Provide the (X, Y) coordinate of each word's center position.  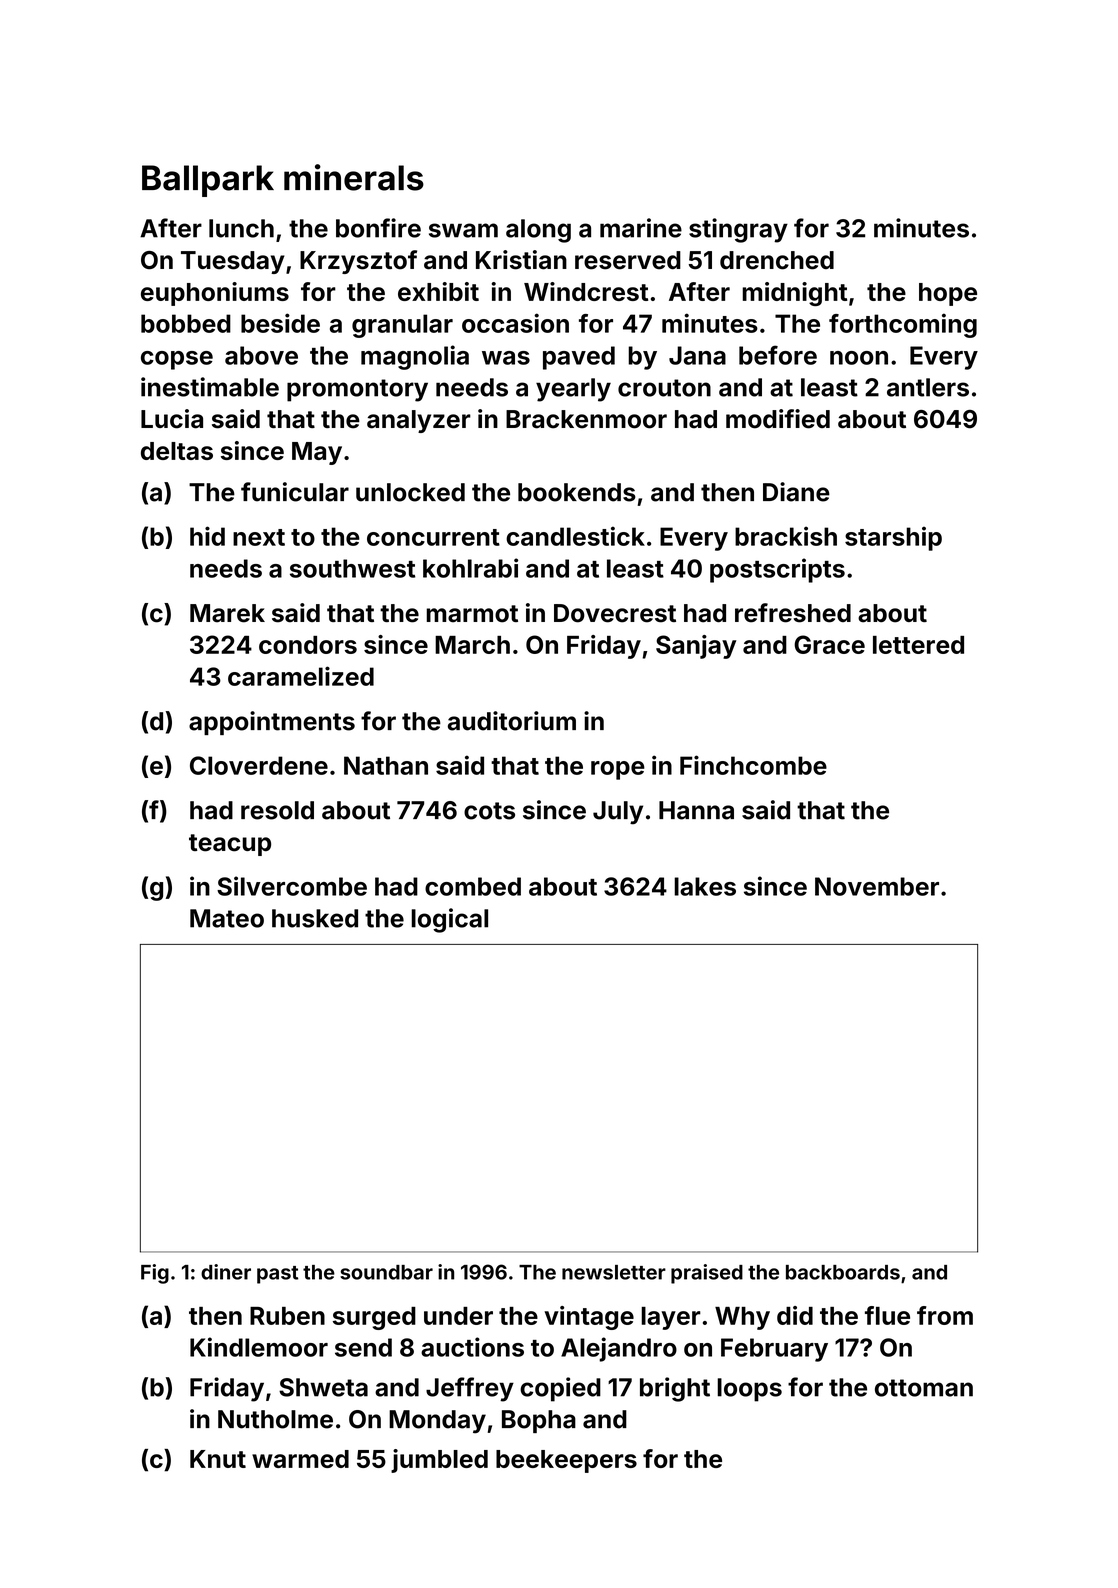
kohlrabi (470, 568)
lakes (705, 886)
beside (280, 323)
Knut (218, 1459)
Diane (796, 492)
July (618, 813)
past (277, 1275)
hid (207, 536)
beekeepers (566, 1461)
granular (402, 326)
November (877, 886)
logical (449, 920)
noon (859, 358)
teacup (230, 845)
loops (749, 1390)
